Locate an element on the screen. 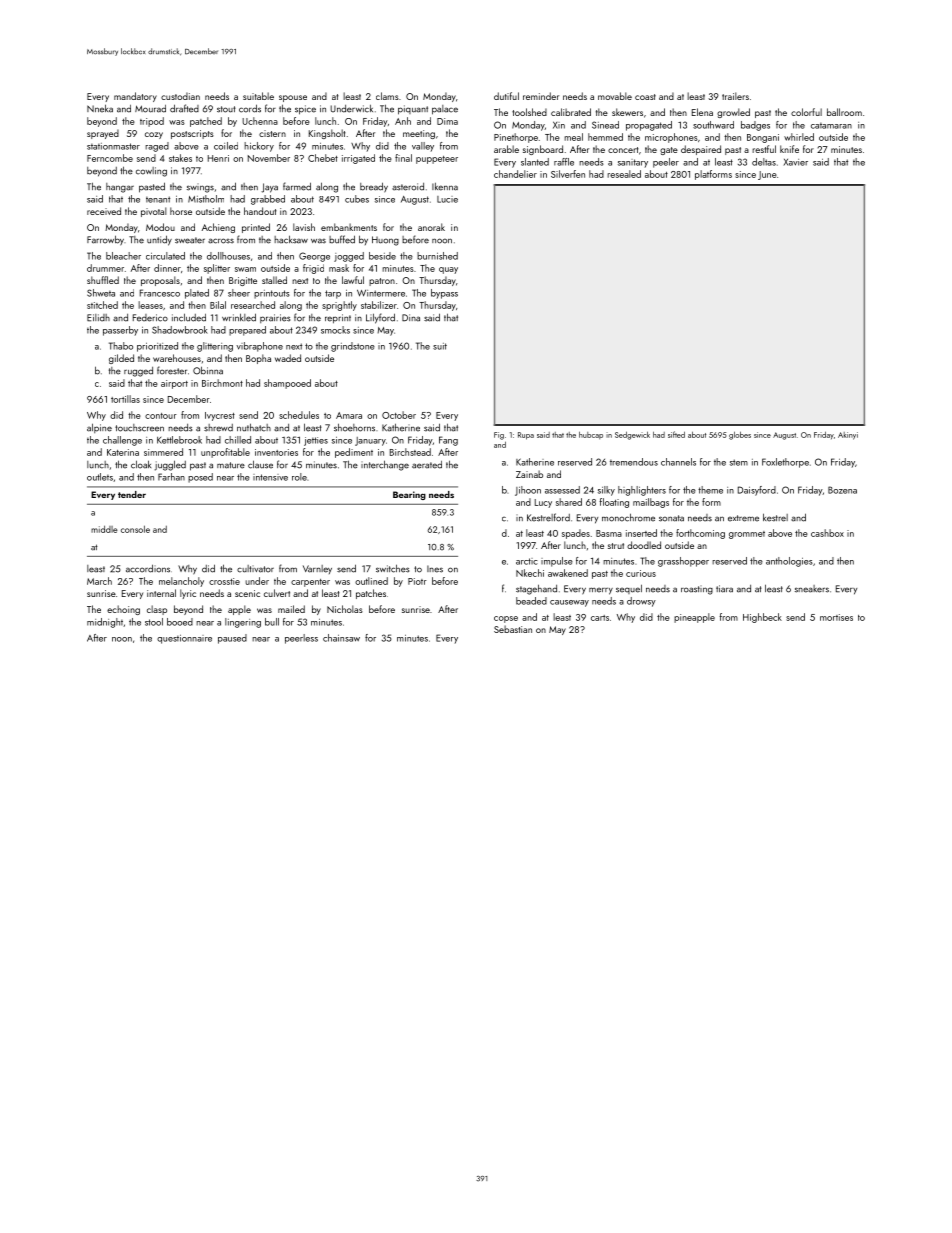 The width and height of the screenshot is (952, 1233). spades is located at coordinates (576, 534).
